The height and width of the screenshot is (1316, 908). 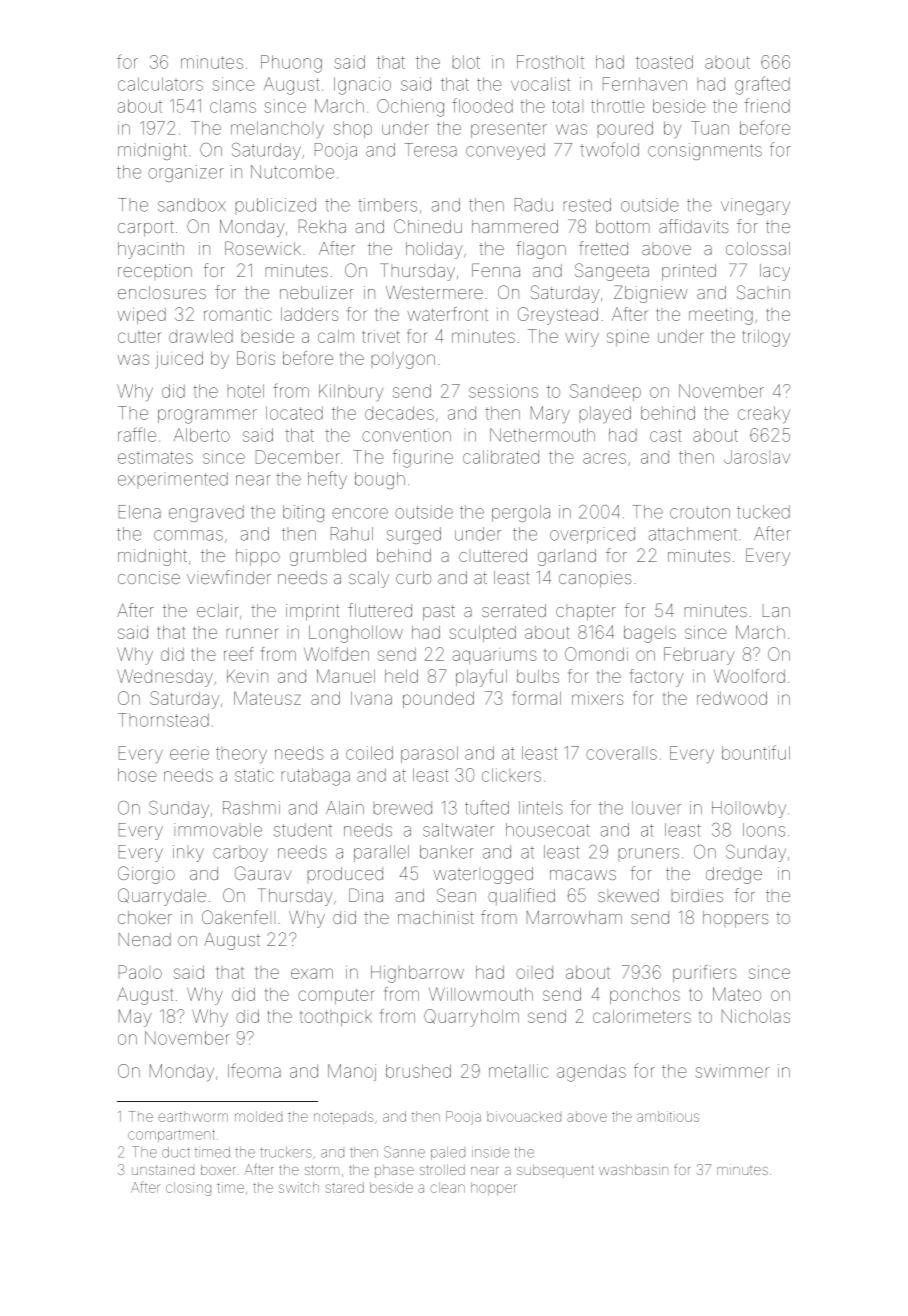 What do you see at coordinates (291, 64) in the screenshot?
I see `Phuong` at bounding box center [291, 64].
